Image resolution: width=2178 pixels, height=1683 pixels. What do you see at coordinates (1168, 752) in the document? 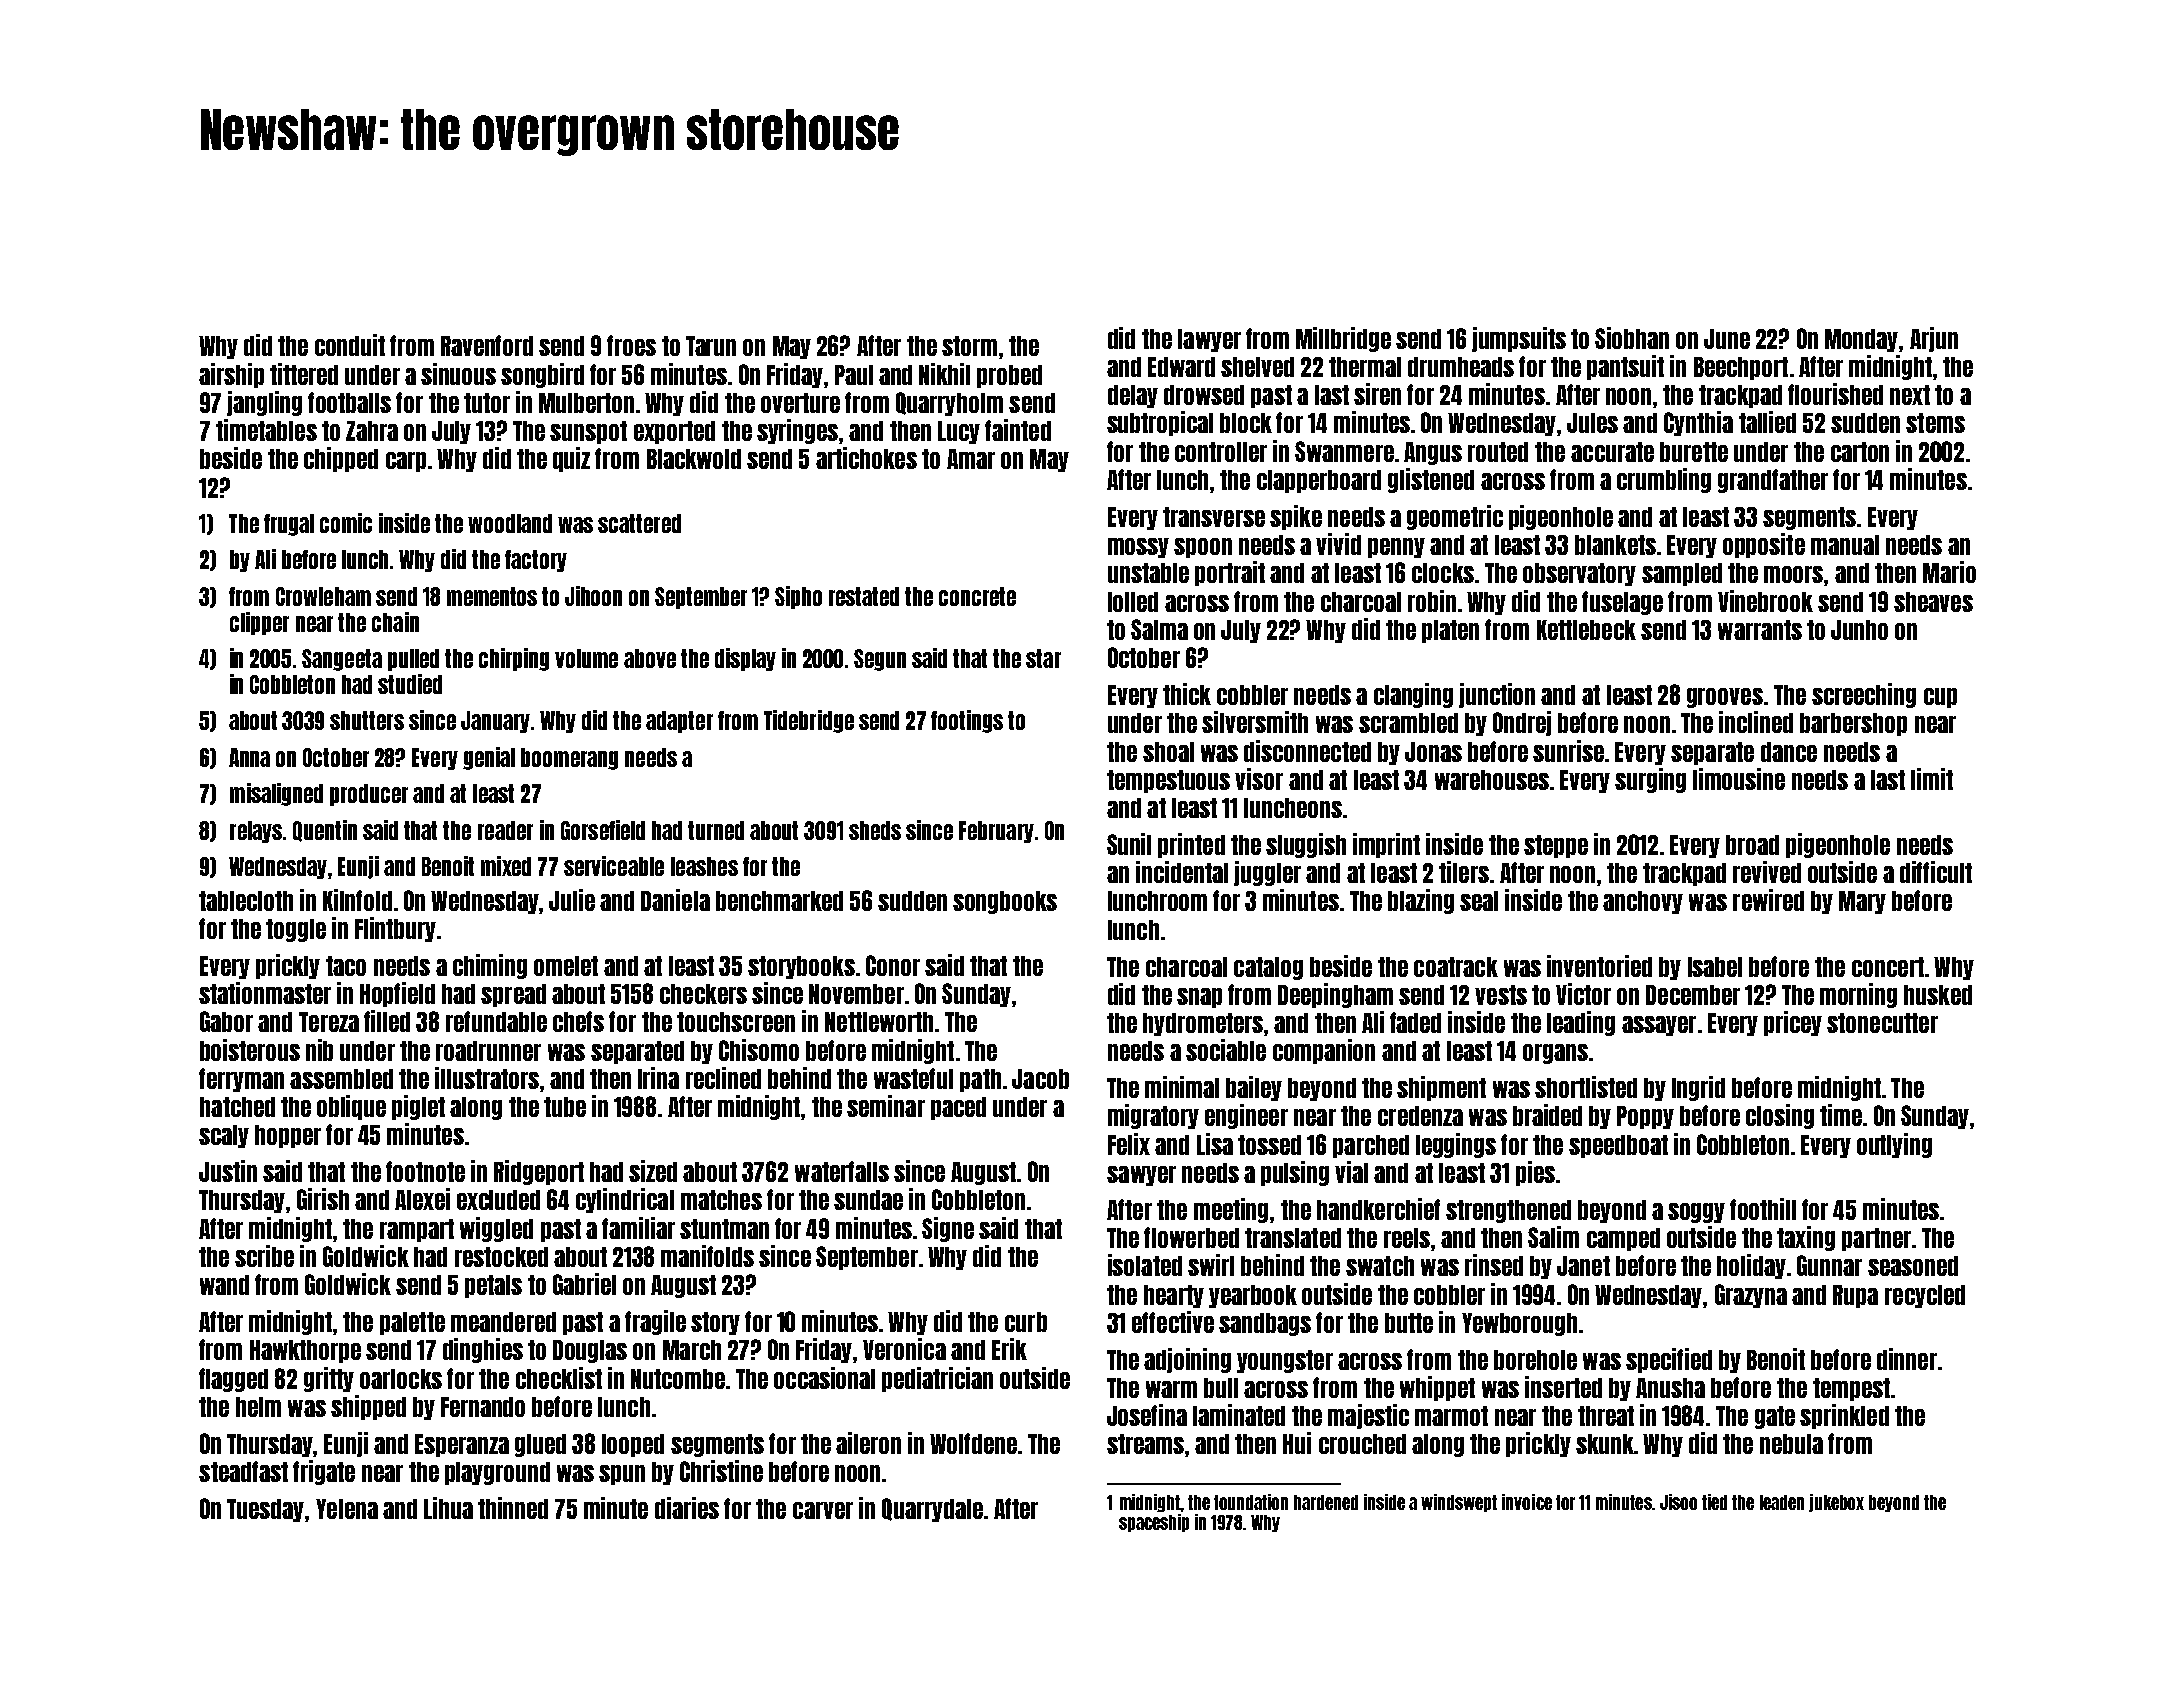
I see `shoal` at bounding box center [1168, 752].
